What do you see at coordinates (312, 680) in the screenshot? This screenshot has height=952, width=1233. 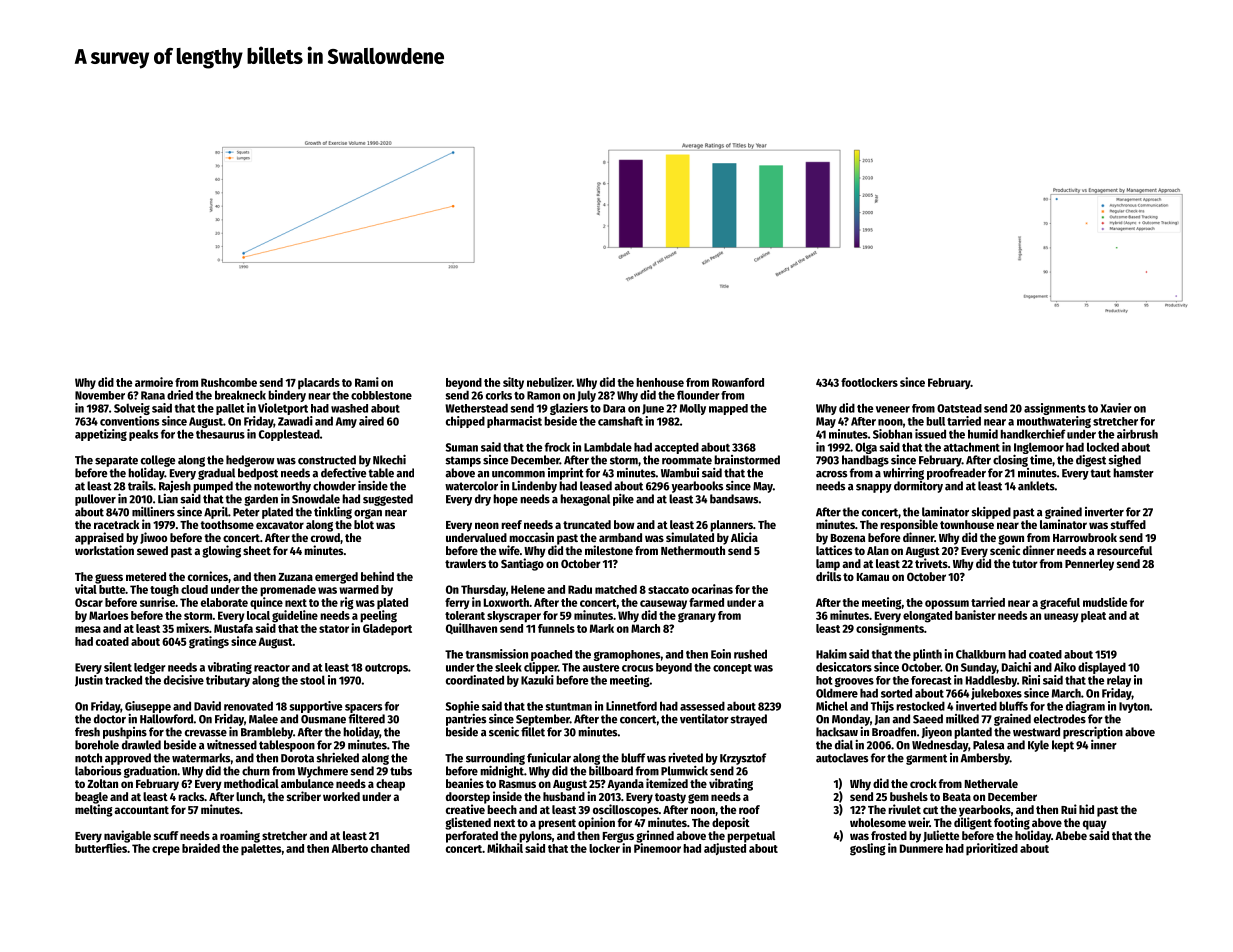 I see `stool` at bounding box center [312, 680].
